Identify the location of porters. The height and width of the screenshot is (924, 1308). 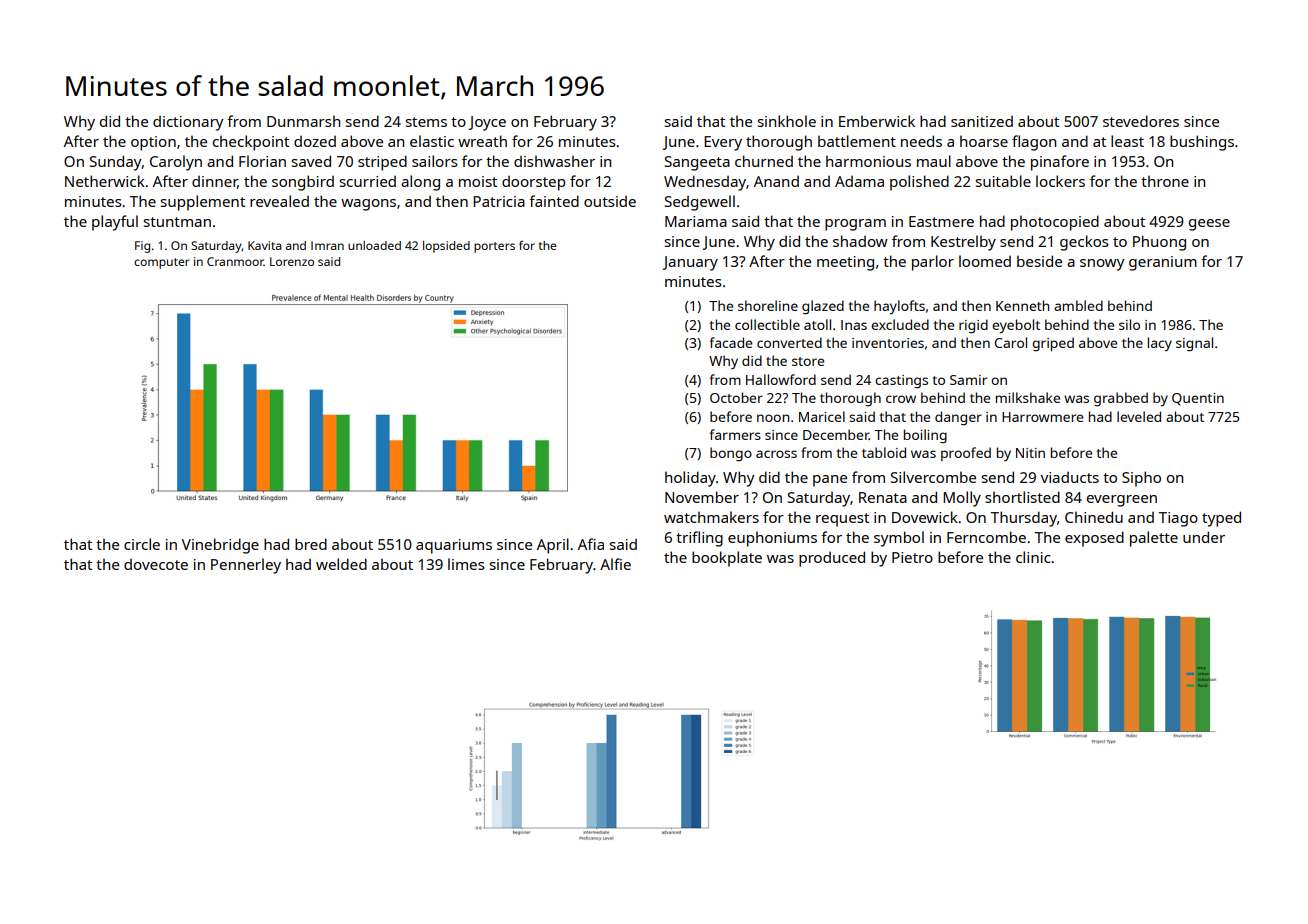
(494, 247).
